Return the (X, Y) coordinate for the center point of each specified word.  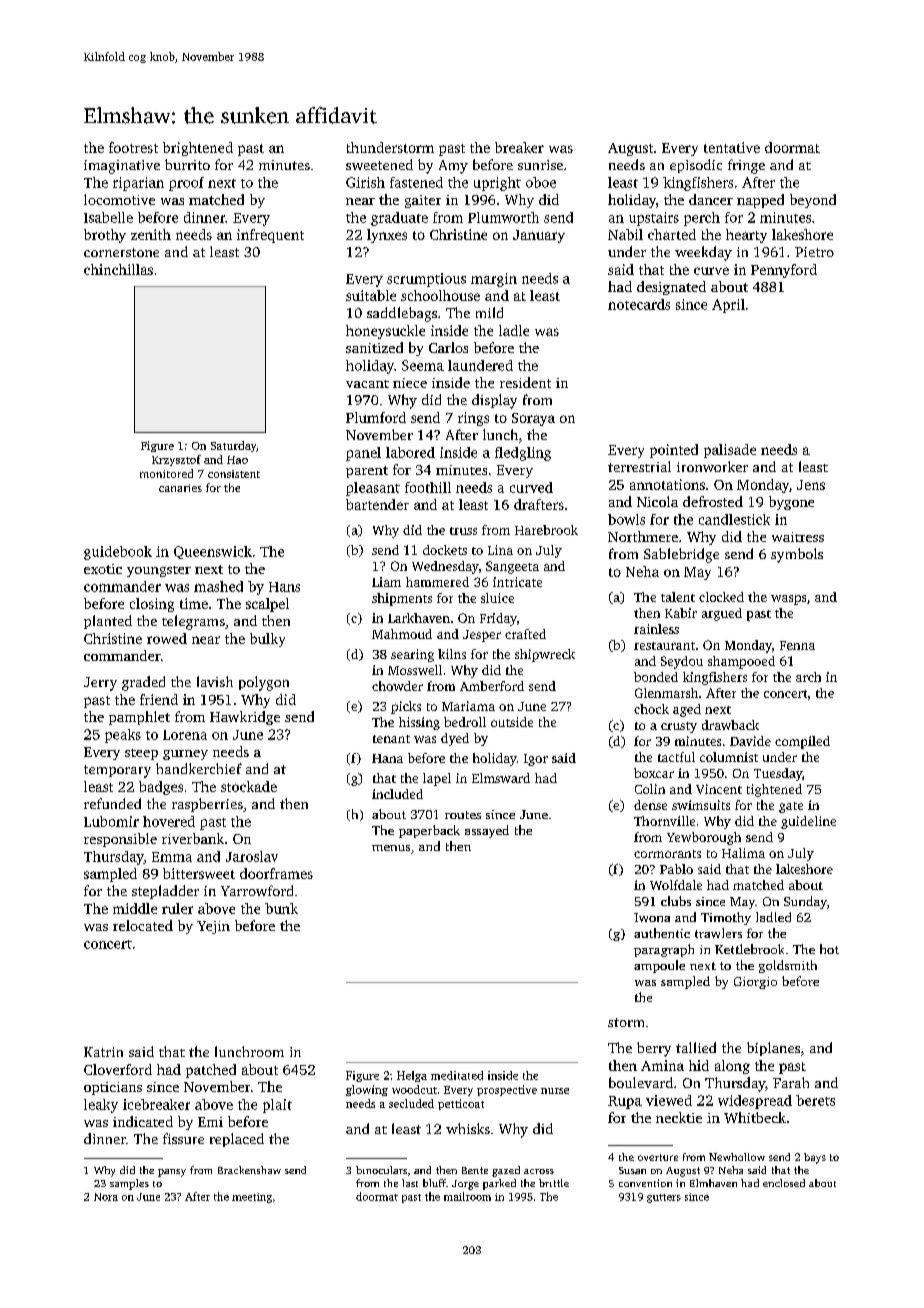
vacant (367, 384)
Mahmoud (402, 634)
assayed (487, 831)
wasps (788, 600)
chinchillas (118, 269)
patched (211, 1071)
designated (671, 288)
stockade (249, 786)
